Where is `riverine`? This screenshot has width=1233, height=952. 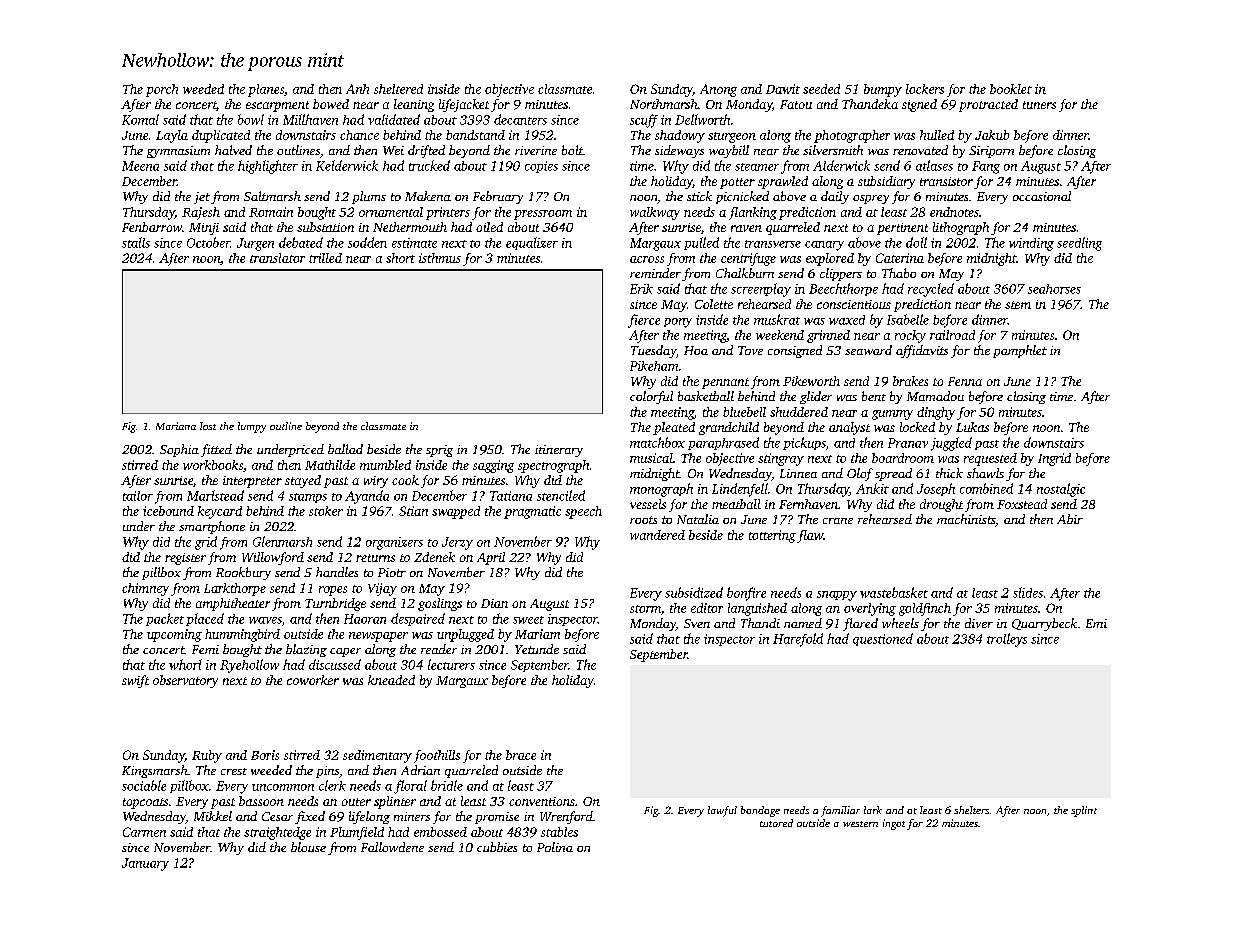 riverine is located at coordinates (536, 150).
